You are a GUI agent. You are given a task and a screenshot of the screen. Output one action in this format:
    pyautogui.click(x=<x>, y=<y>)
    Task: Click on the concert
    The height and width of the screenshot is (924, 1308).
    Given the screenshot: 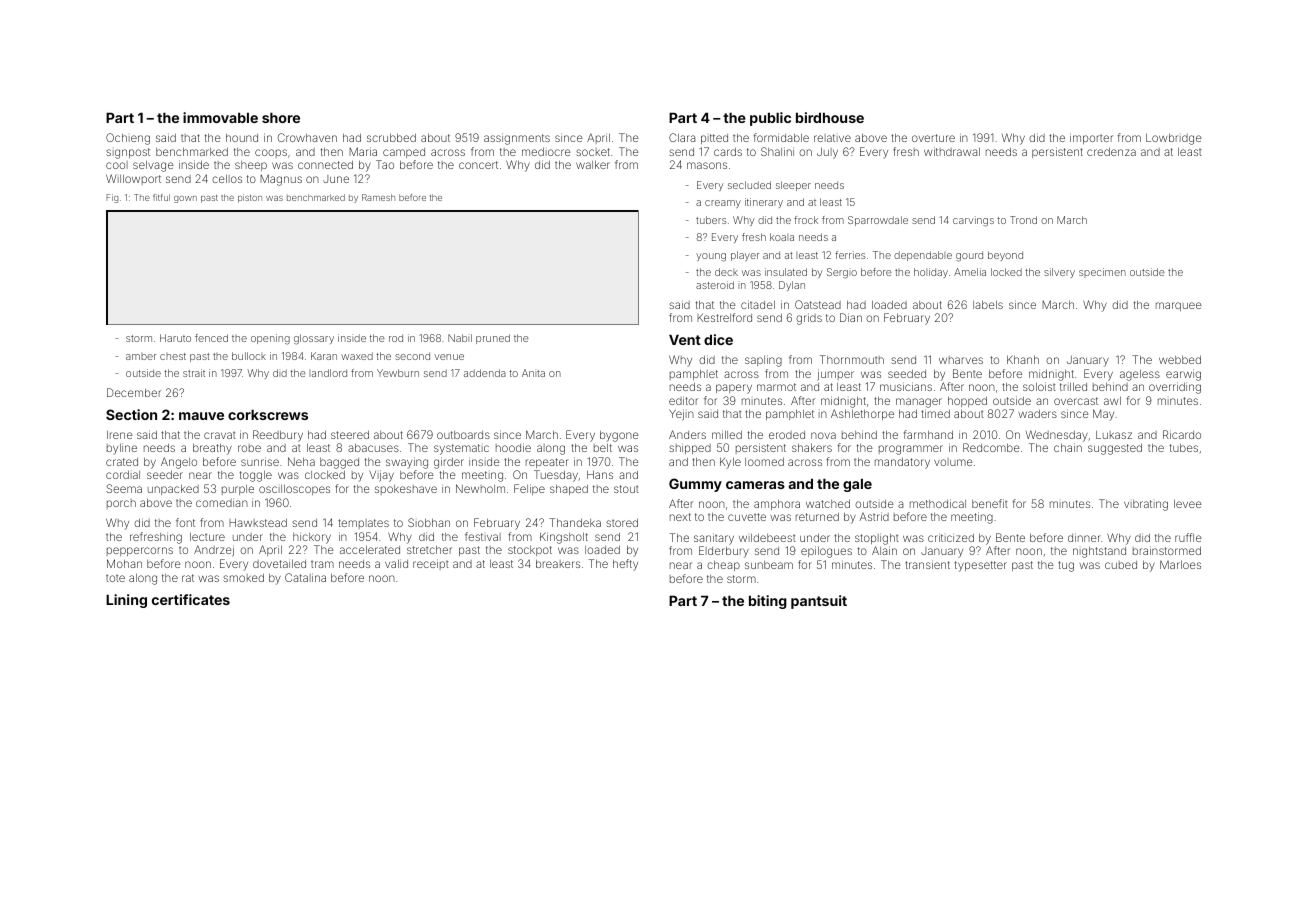 What is the action you would take?
    pyautogui.click(x=478, y=165)
